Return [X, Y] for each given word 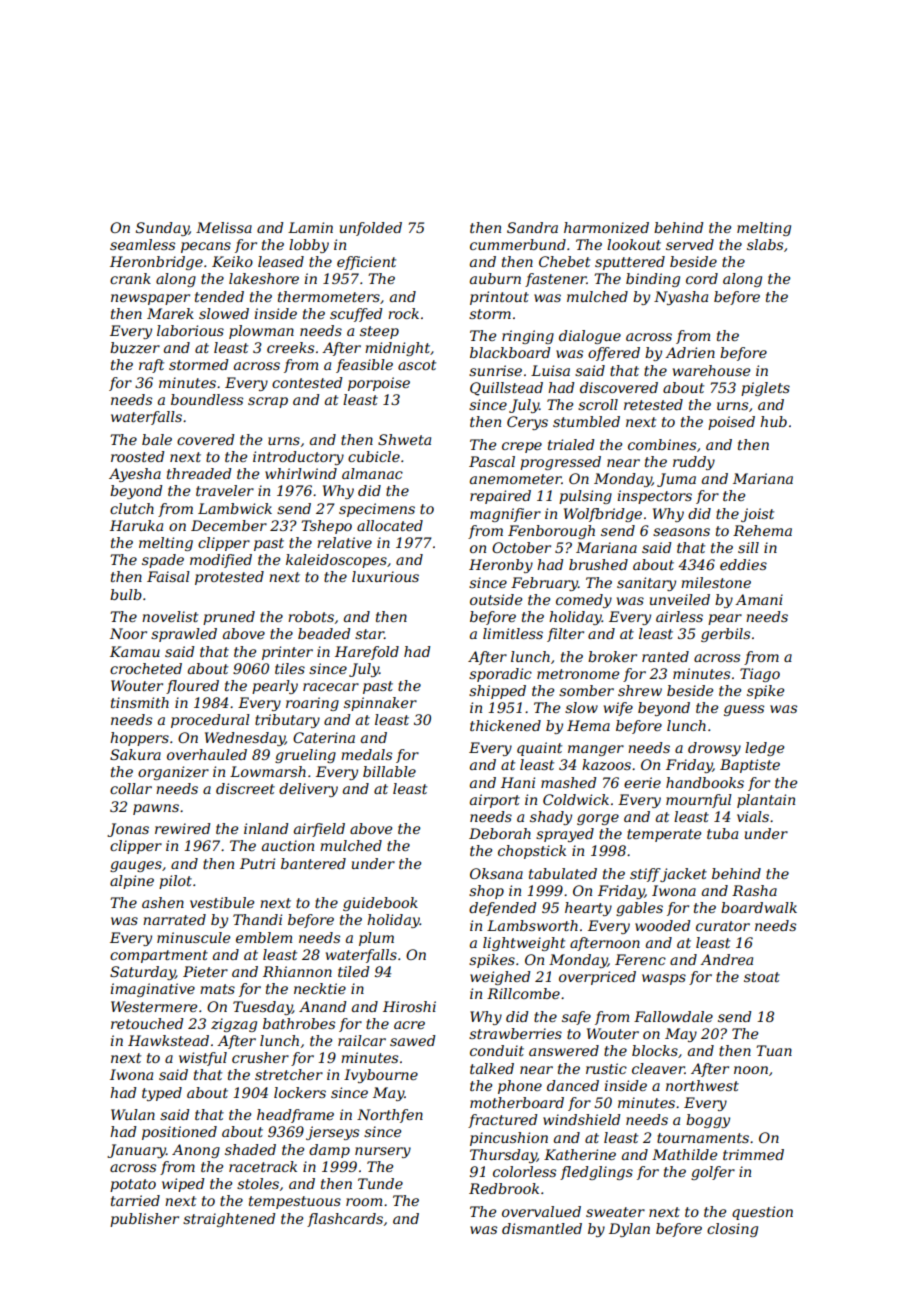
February [544, 584]
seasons [681, 532]
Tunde [380, 1183]
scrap [268, 402]
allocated [390, 525]
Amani [759, 599]
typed [162, 1094]
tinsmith [140, 702]
